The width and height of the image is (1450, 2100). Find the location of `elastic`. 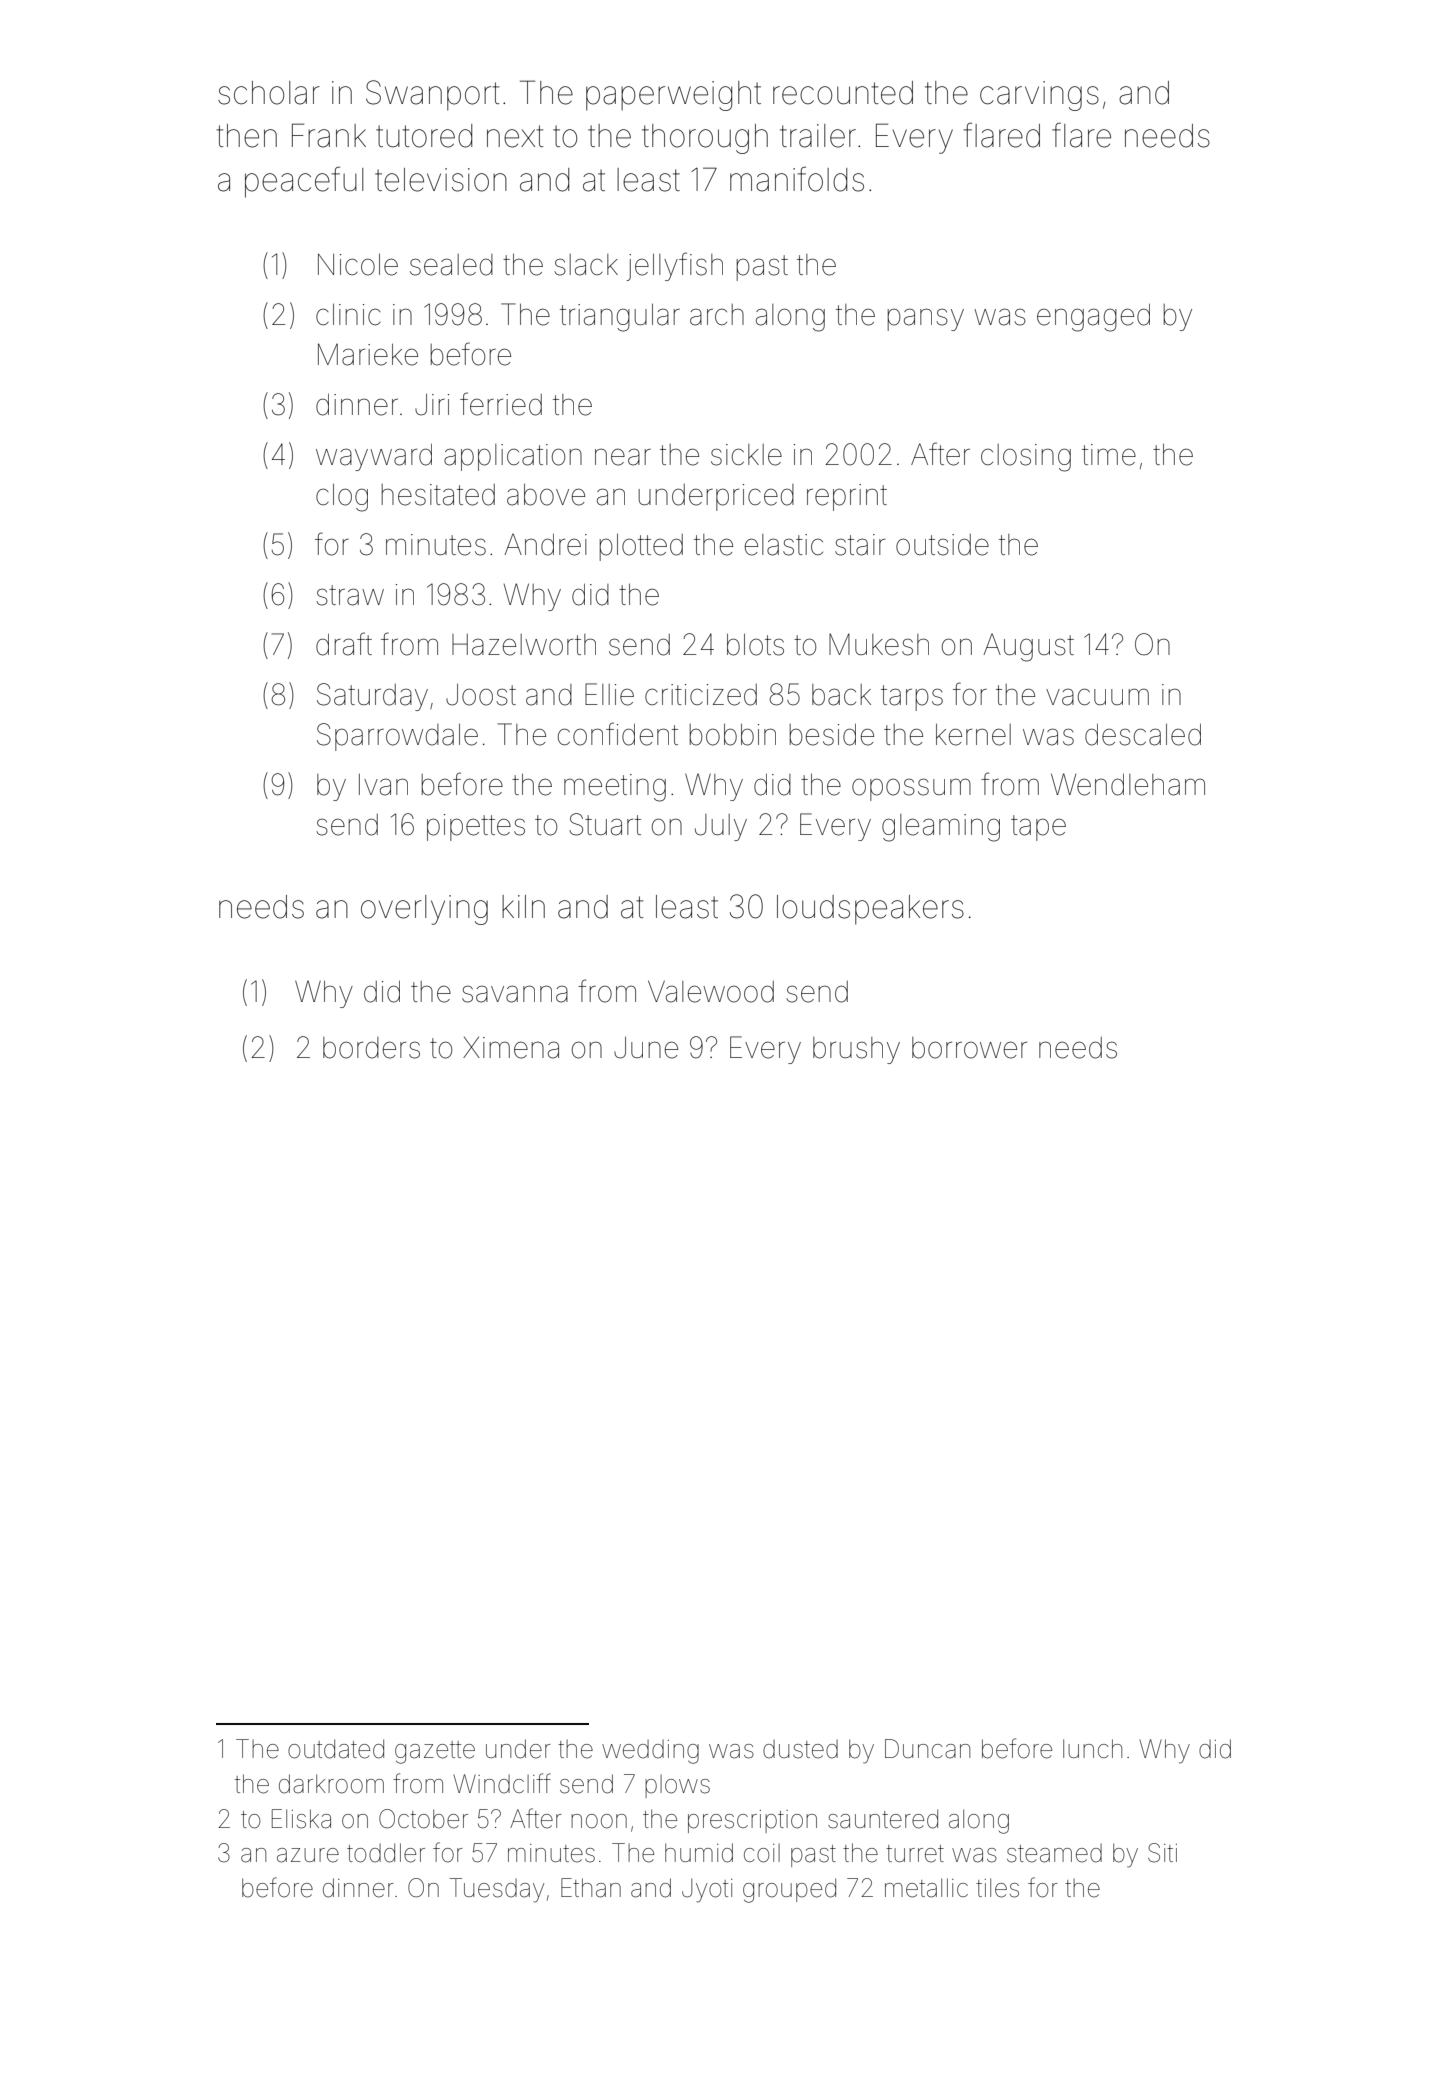

elastic is located at coordinates (784, 545).
